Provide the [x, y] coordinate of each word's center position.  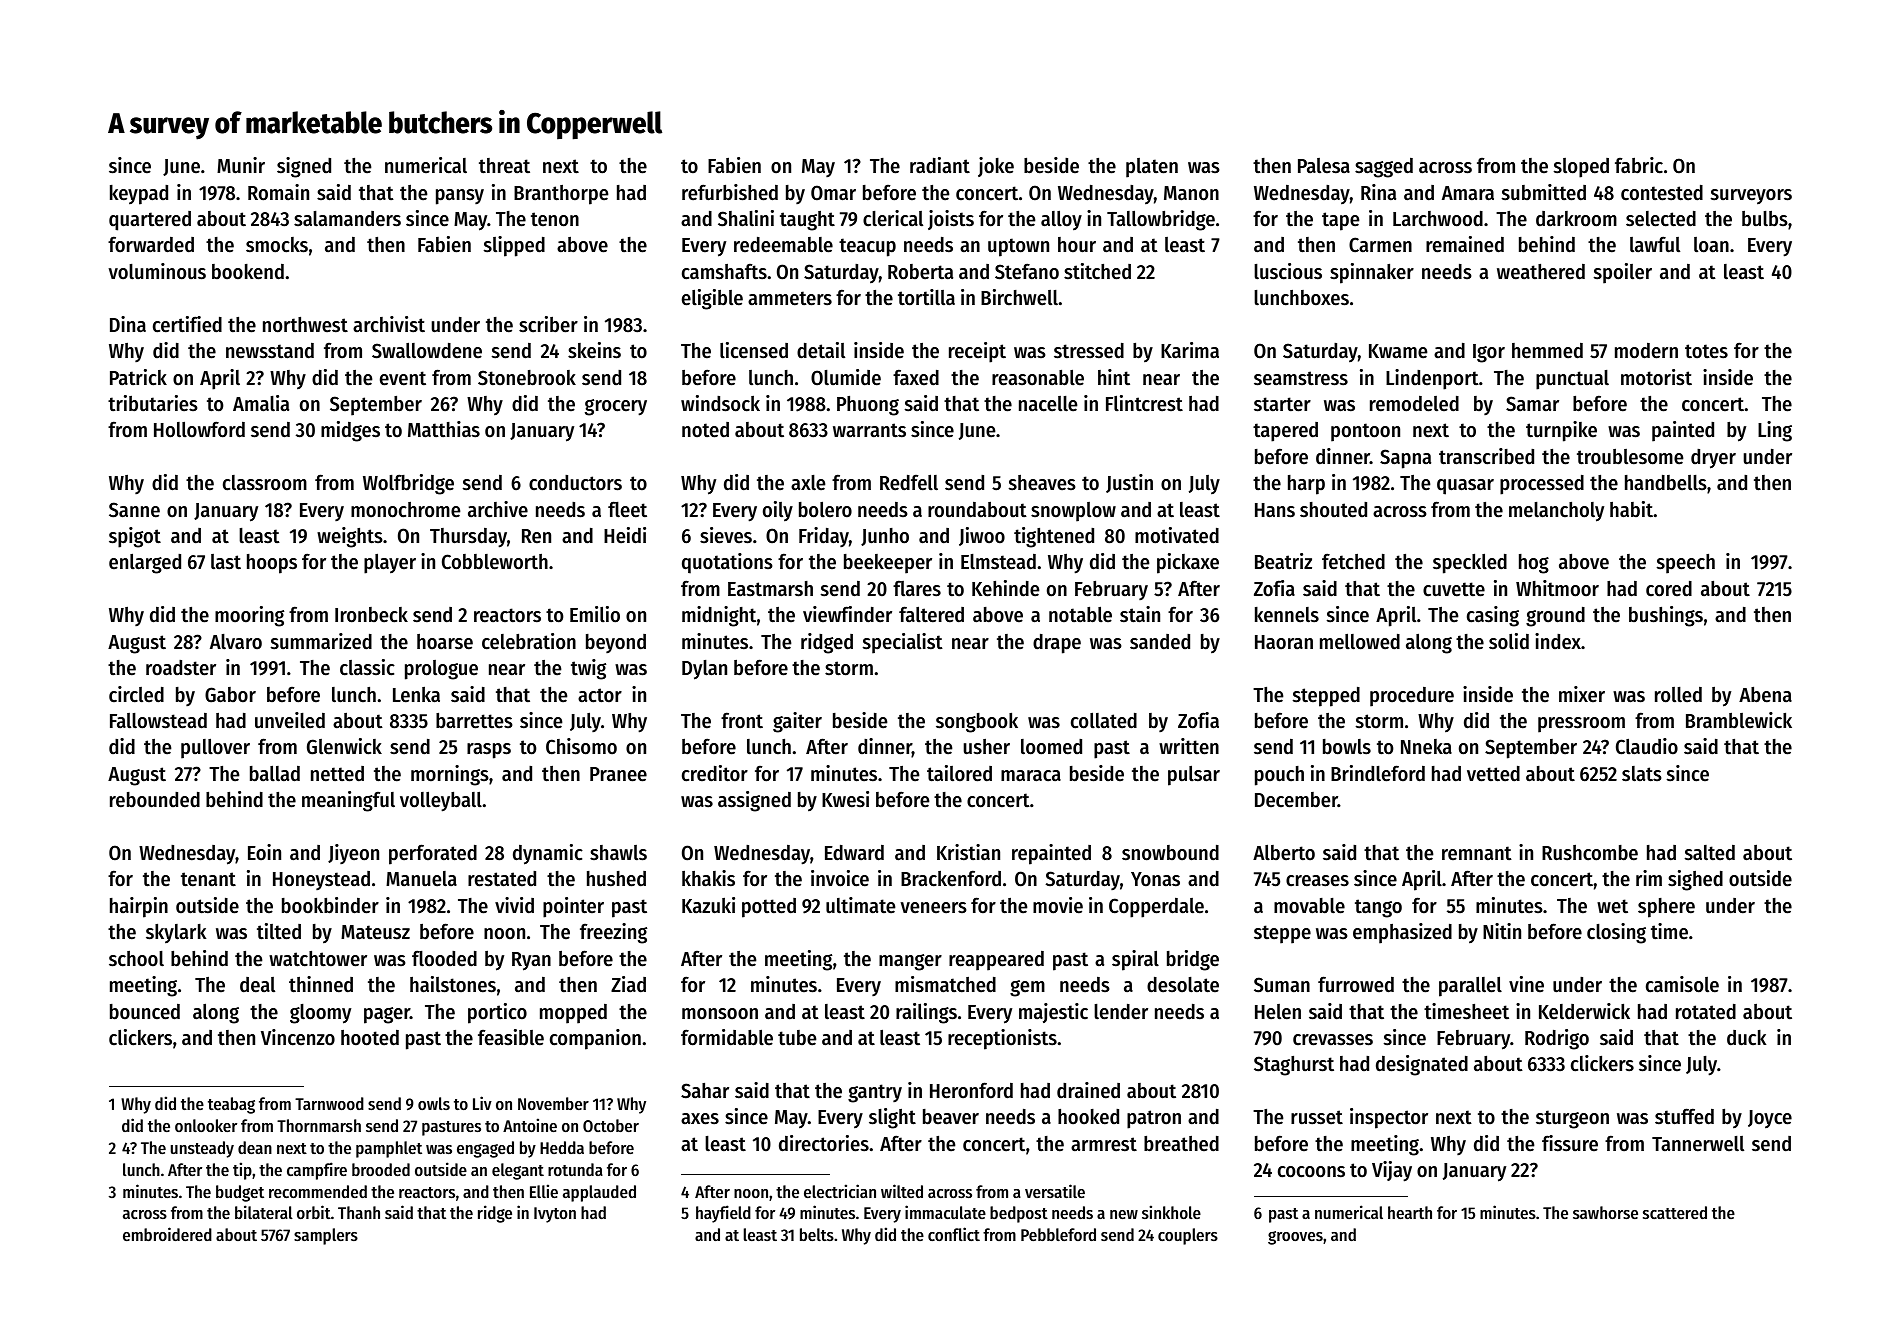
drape [1057, 644]
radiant [940, 165]
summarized [321, 641]
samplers [326, 1236]
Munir [241, 165]
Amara [1468, 193]
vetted [1493, 774]
